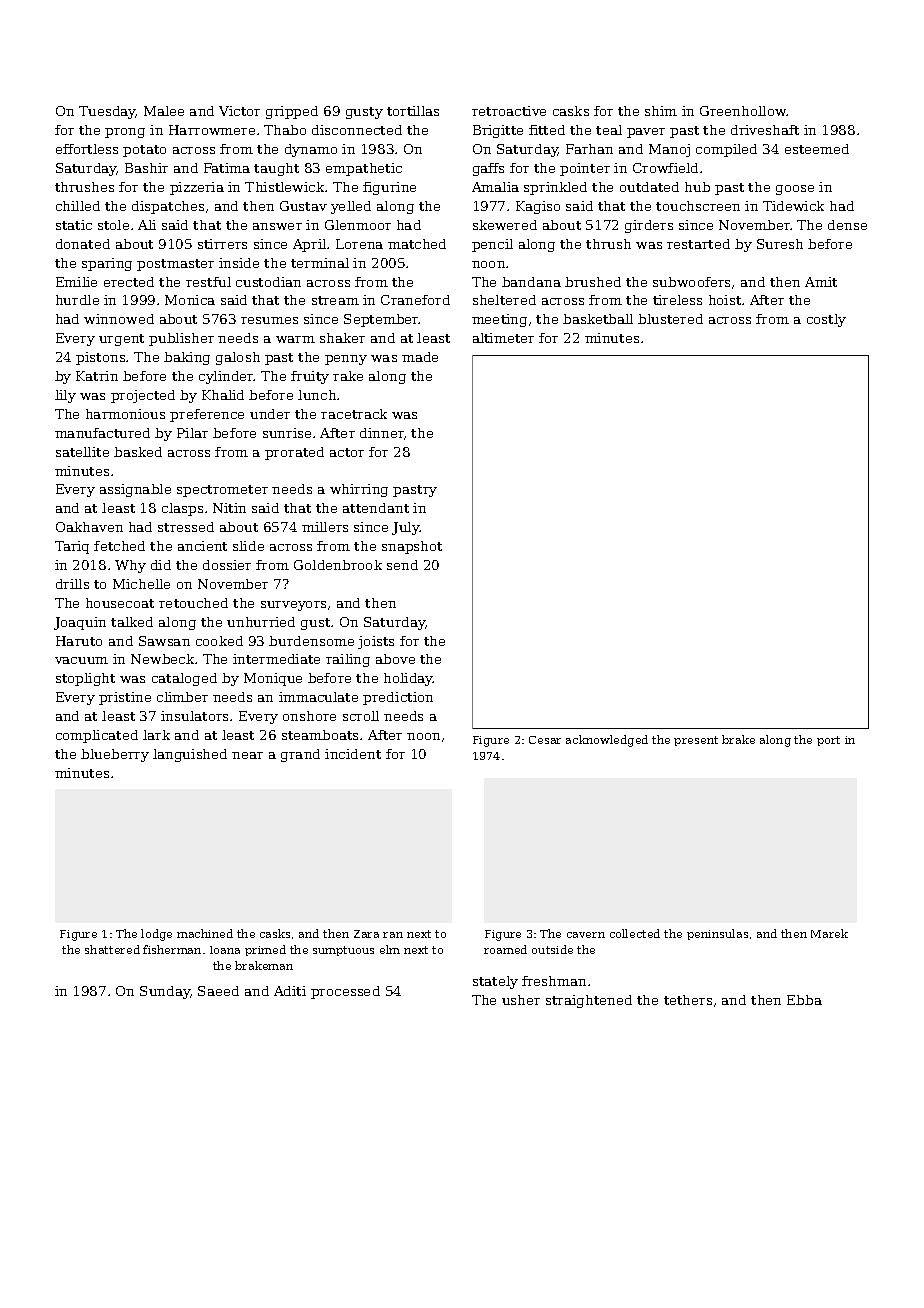 The width and height of the page is (924, 1308). I want to click on talked, so click(132, 622).
